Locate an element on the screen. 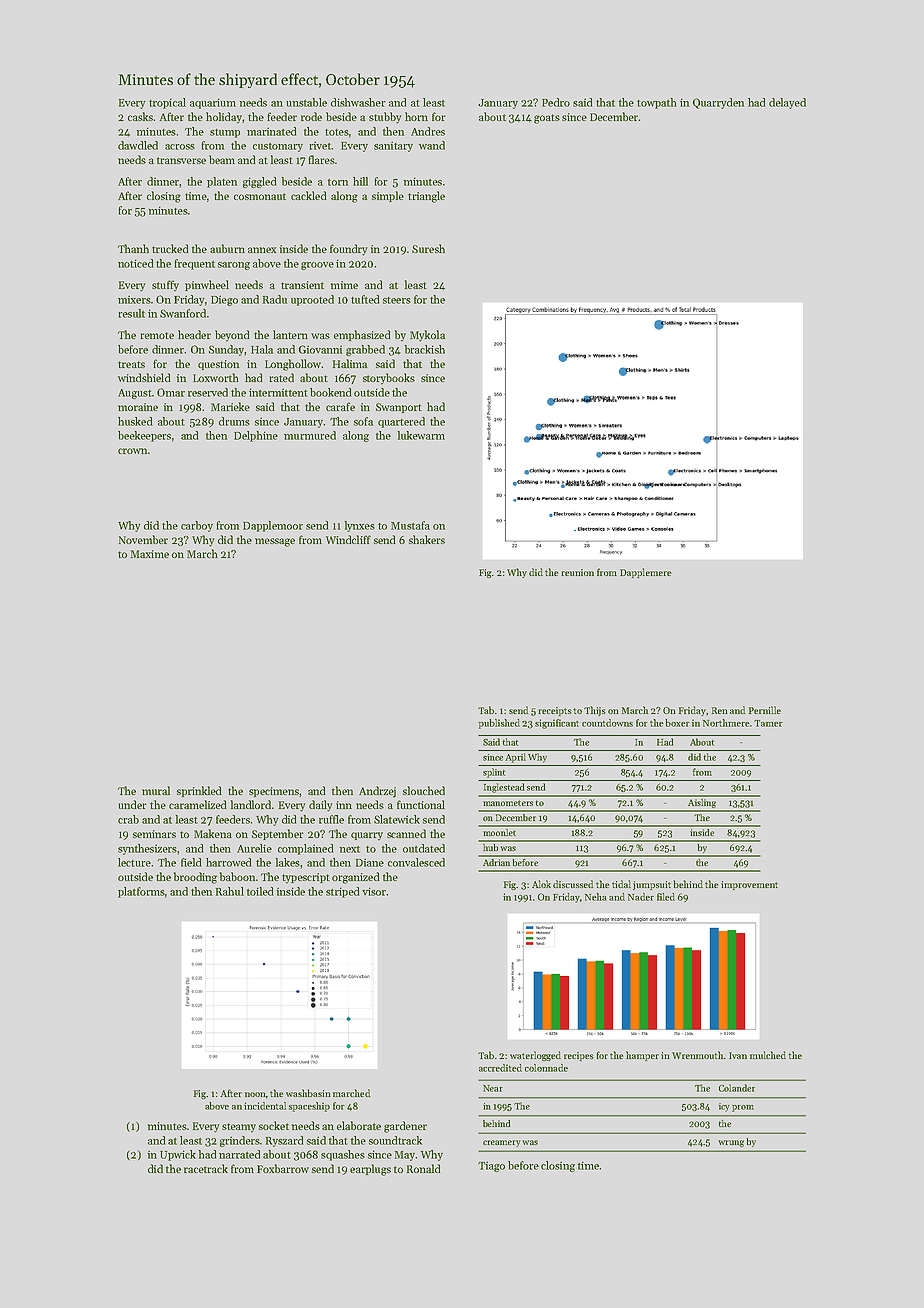 The width and height of the screenshot is (924, 1308). towpath is located at coordinates (656, 103).
